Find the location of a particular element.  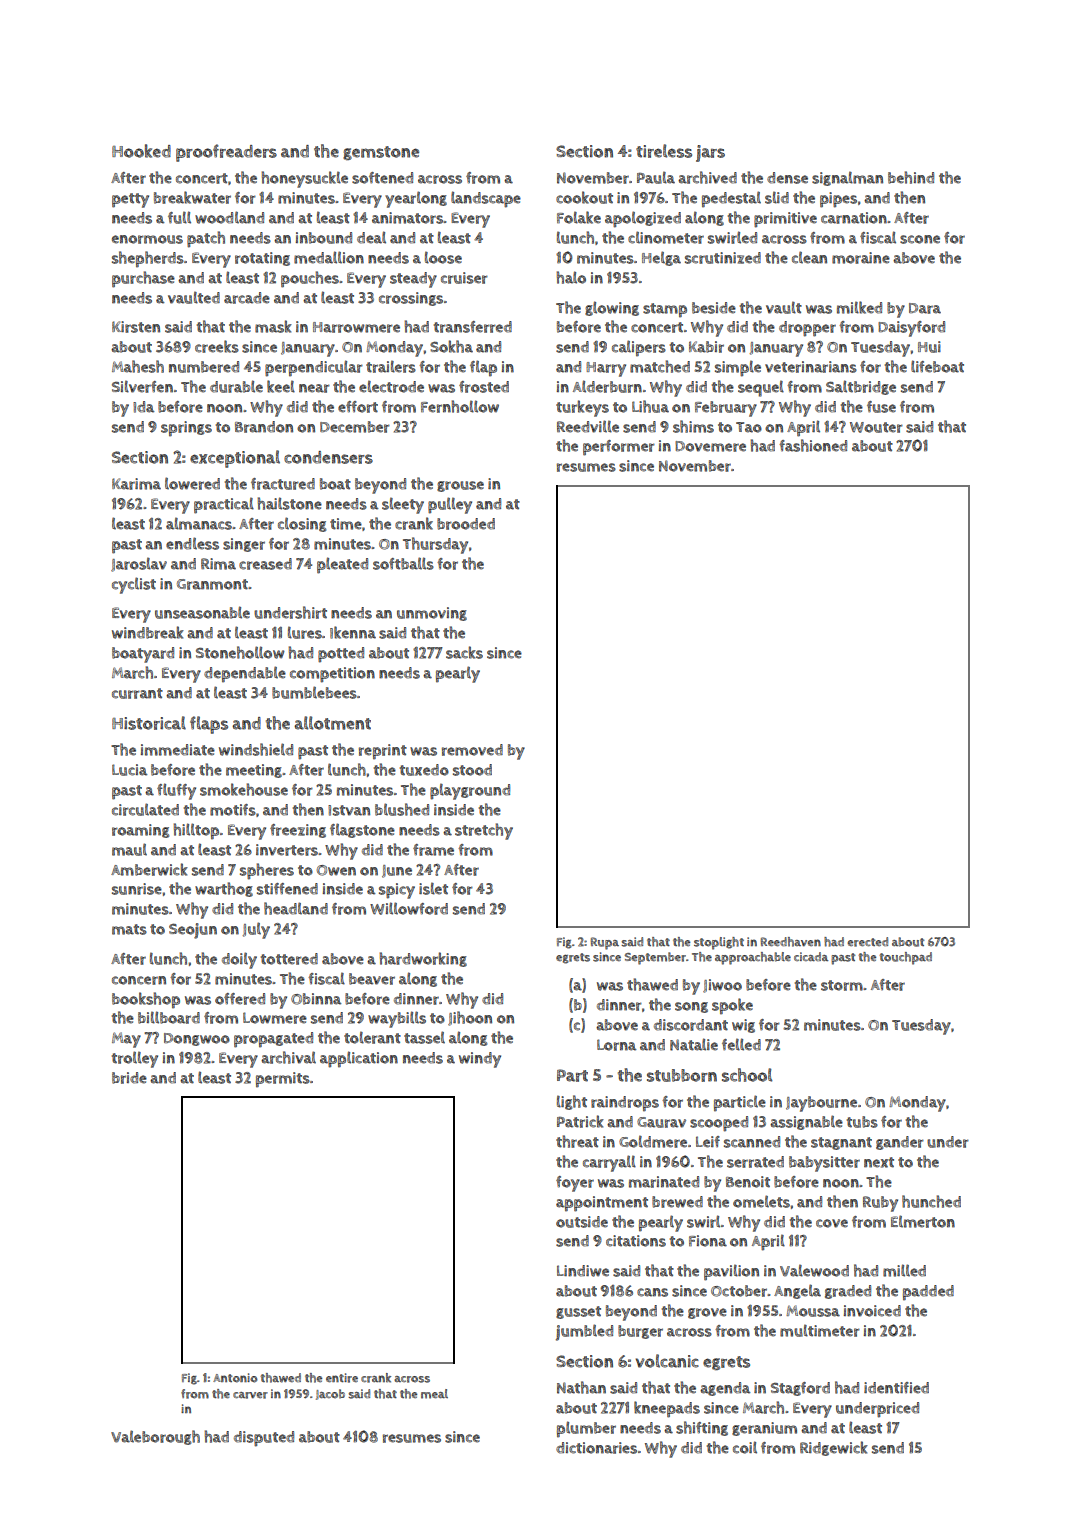

touchpad is located at coordinates (906, 958).
